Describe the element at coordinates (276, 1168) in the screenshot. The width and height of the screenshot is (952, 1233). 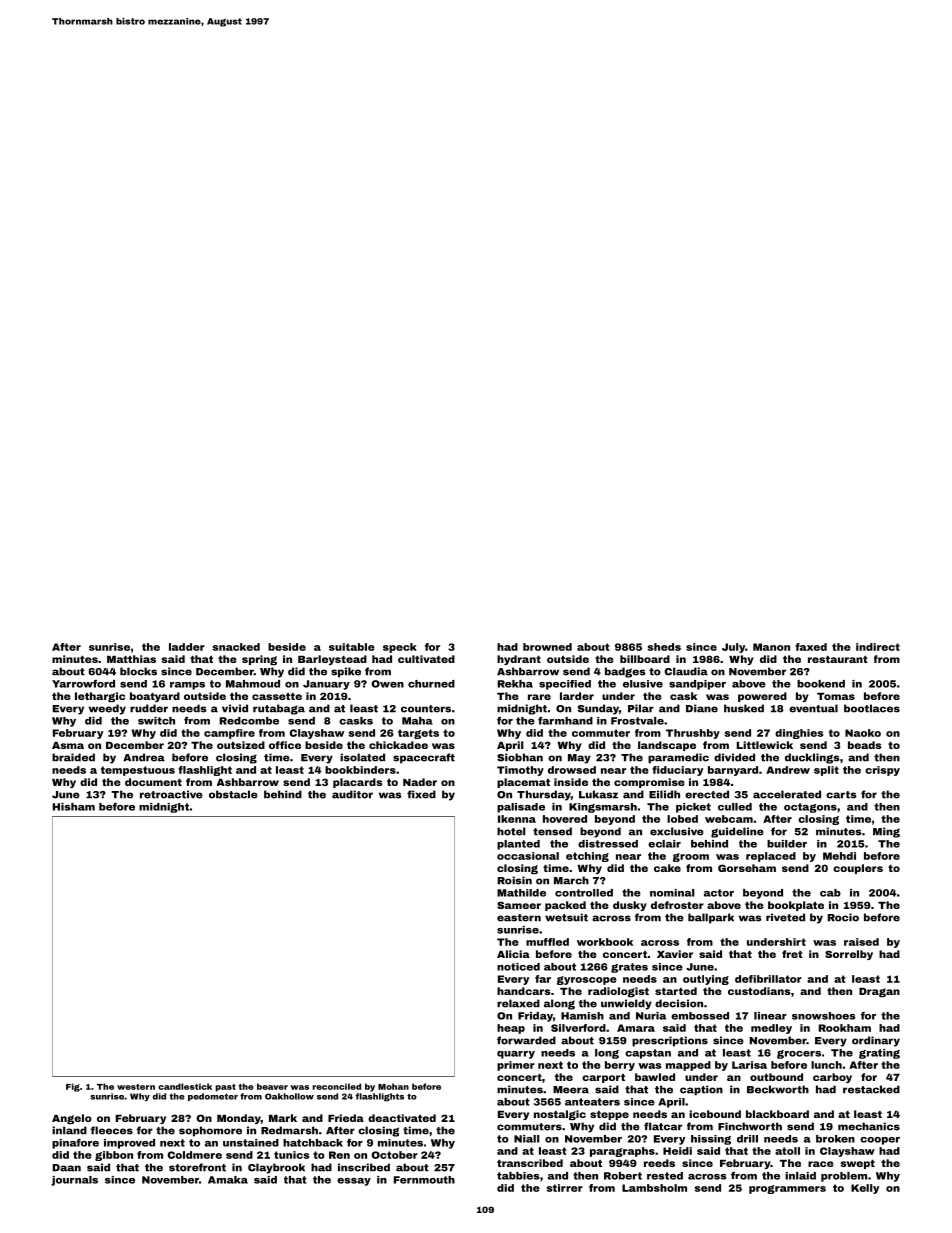
I see `Claybrook` at that location.
